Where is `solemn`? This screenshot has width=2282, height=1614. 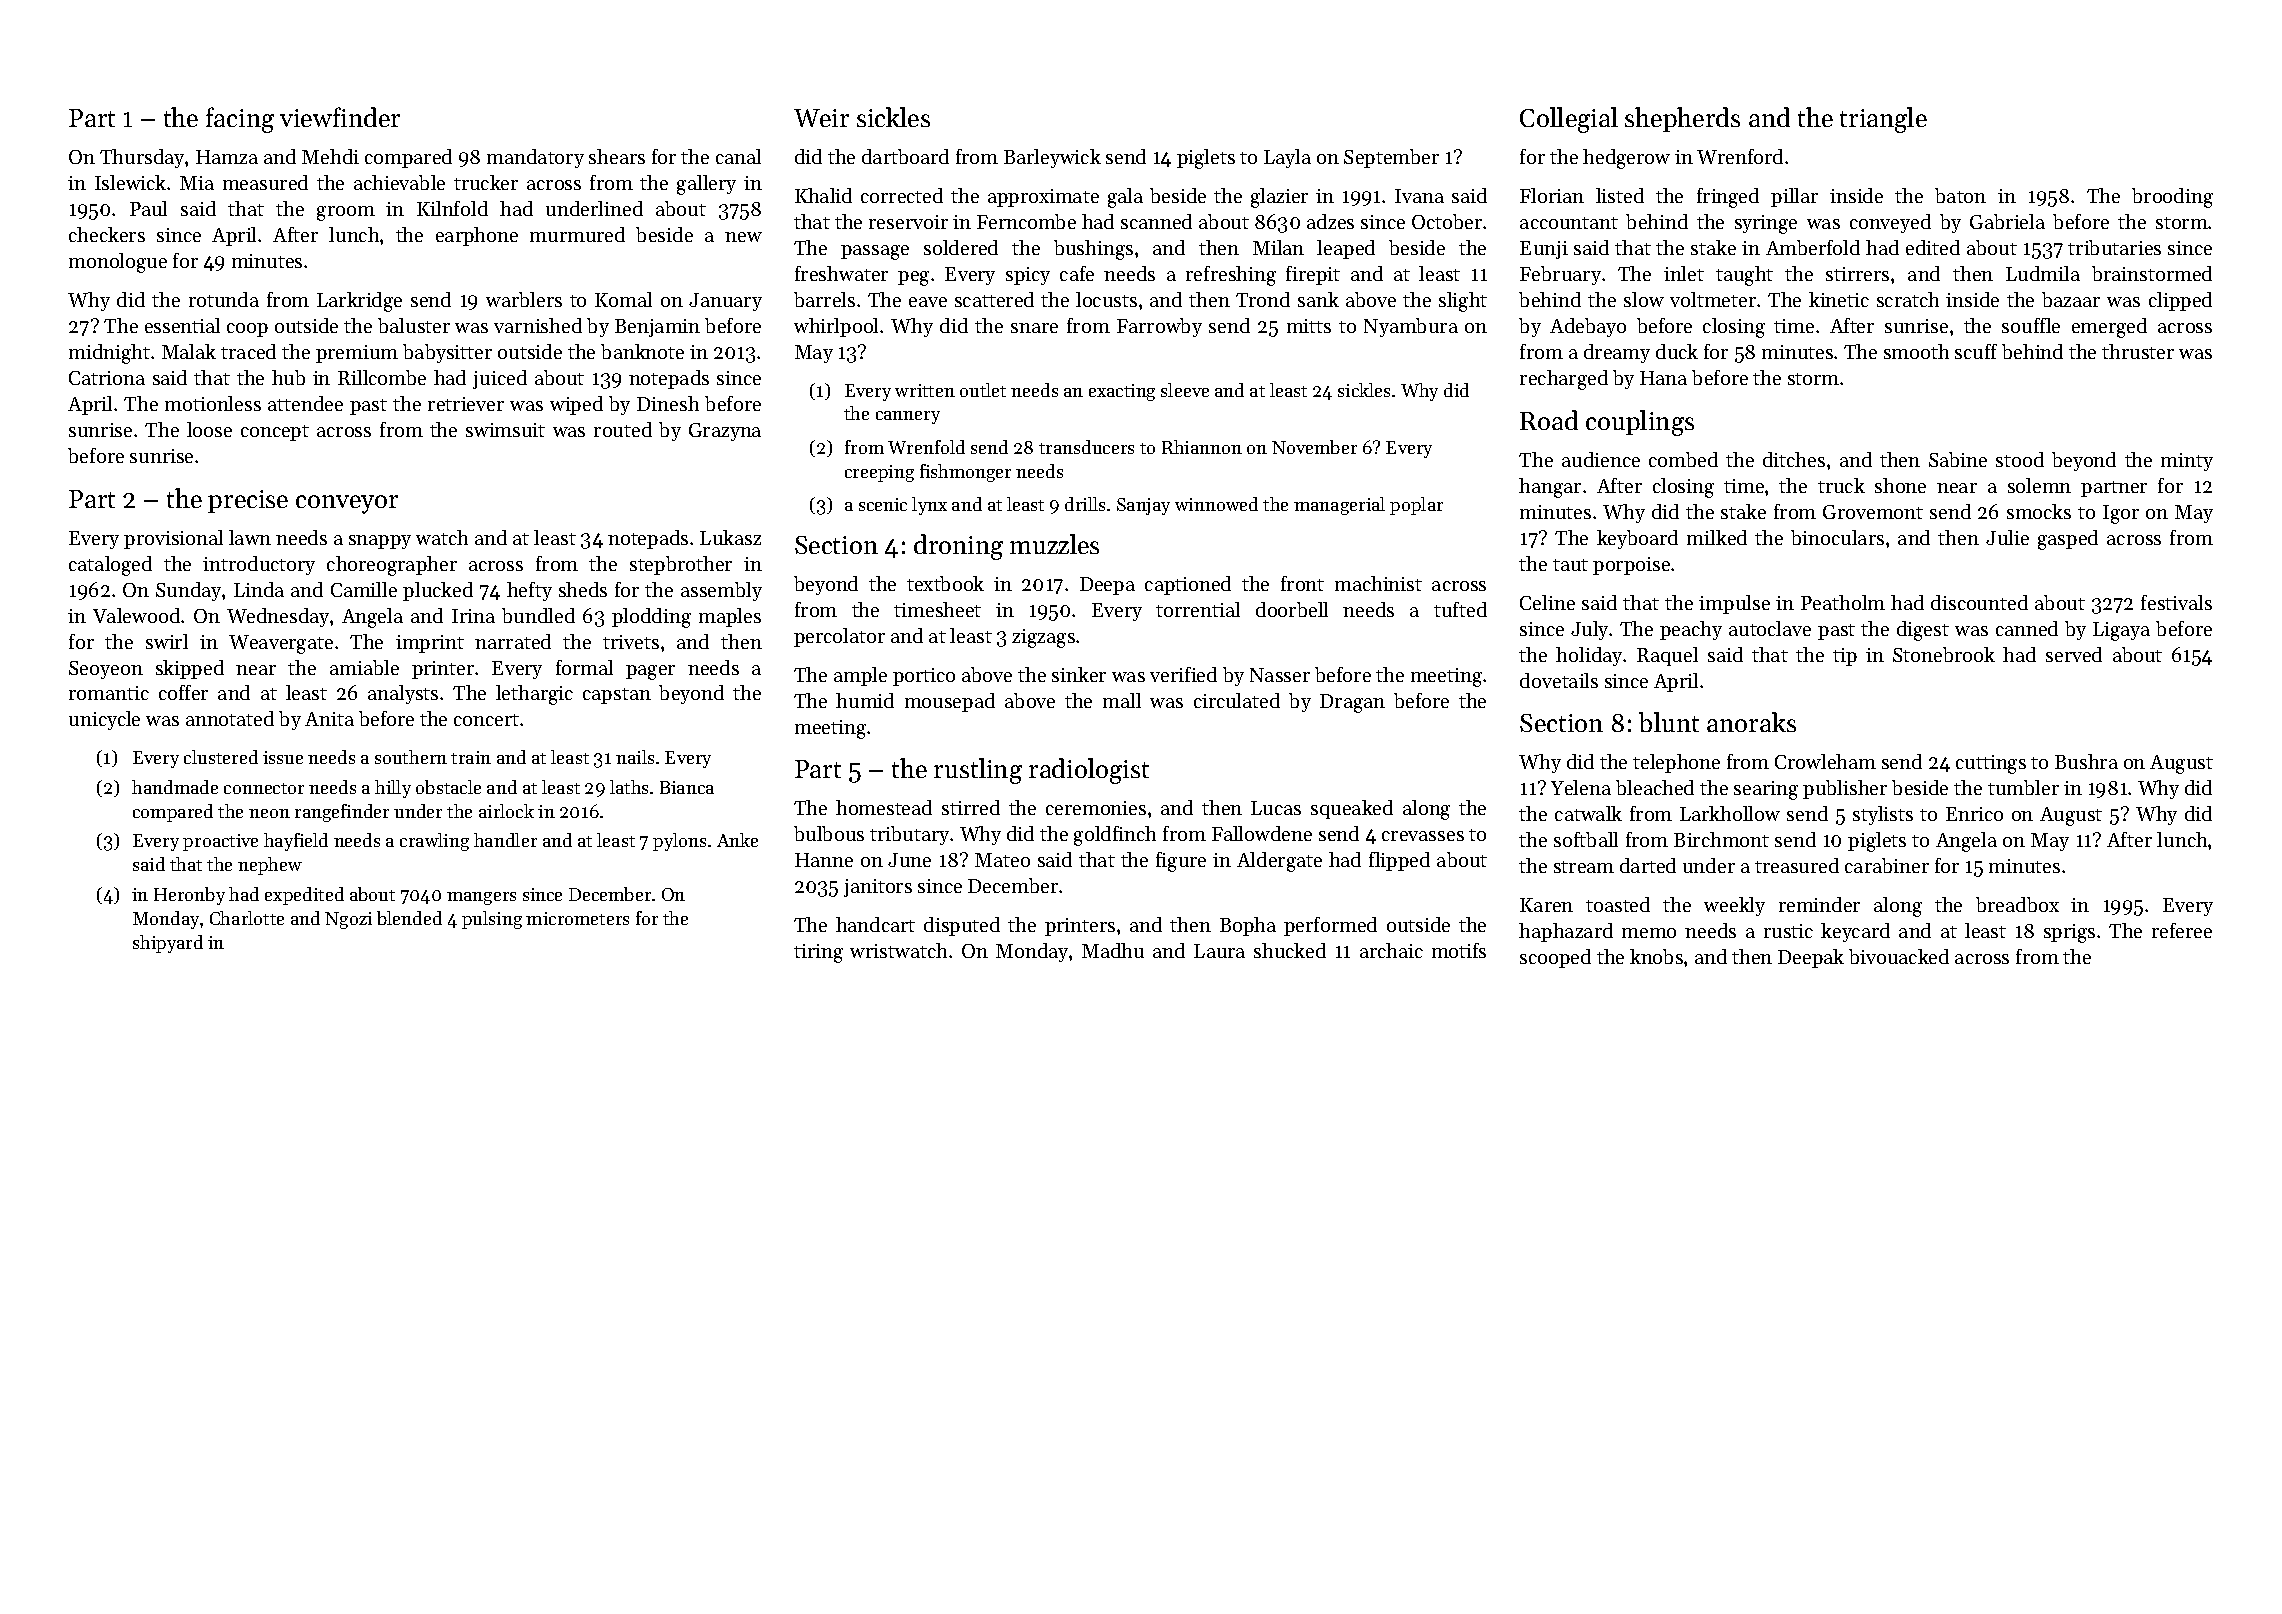 solemn is located at coordinates (2039, 485).
